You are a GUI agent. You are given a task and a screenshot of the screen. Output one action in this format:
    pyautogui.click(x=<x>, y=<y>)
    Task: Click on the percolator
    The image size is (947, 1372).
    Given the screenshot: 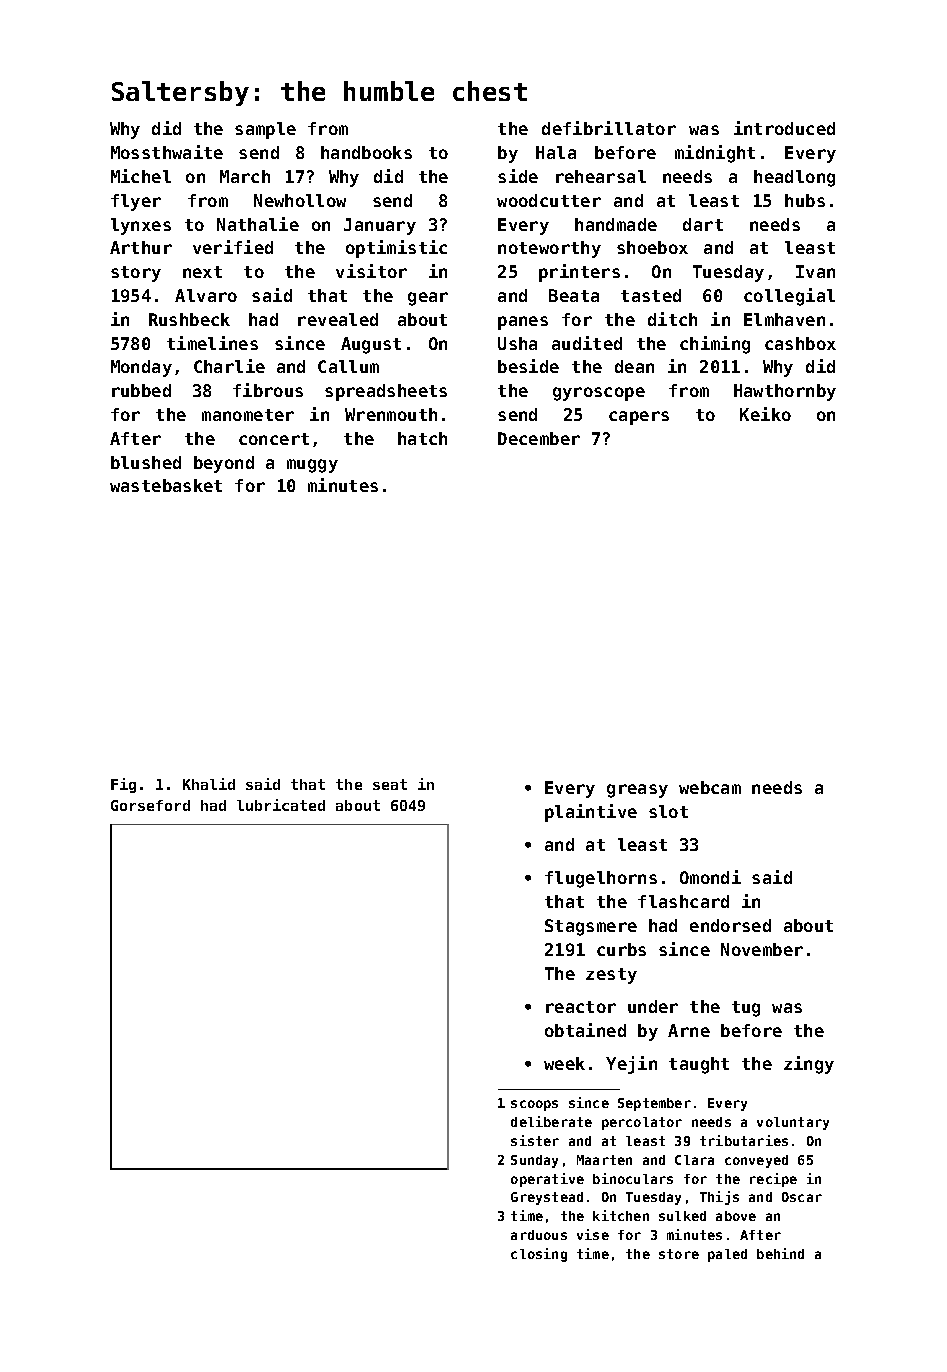 What is the action you would take?
    pyautogui.click(x=642, y=1123)
